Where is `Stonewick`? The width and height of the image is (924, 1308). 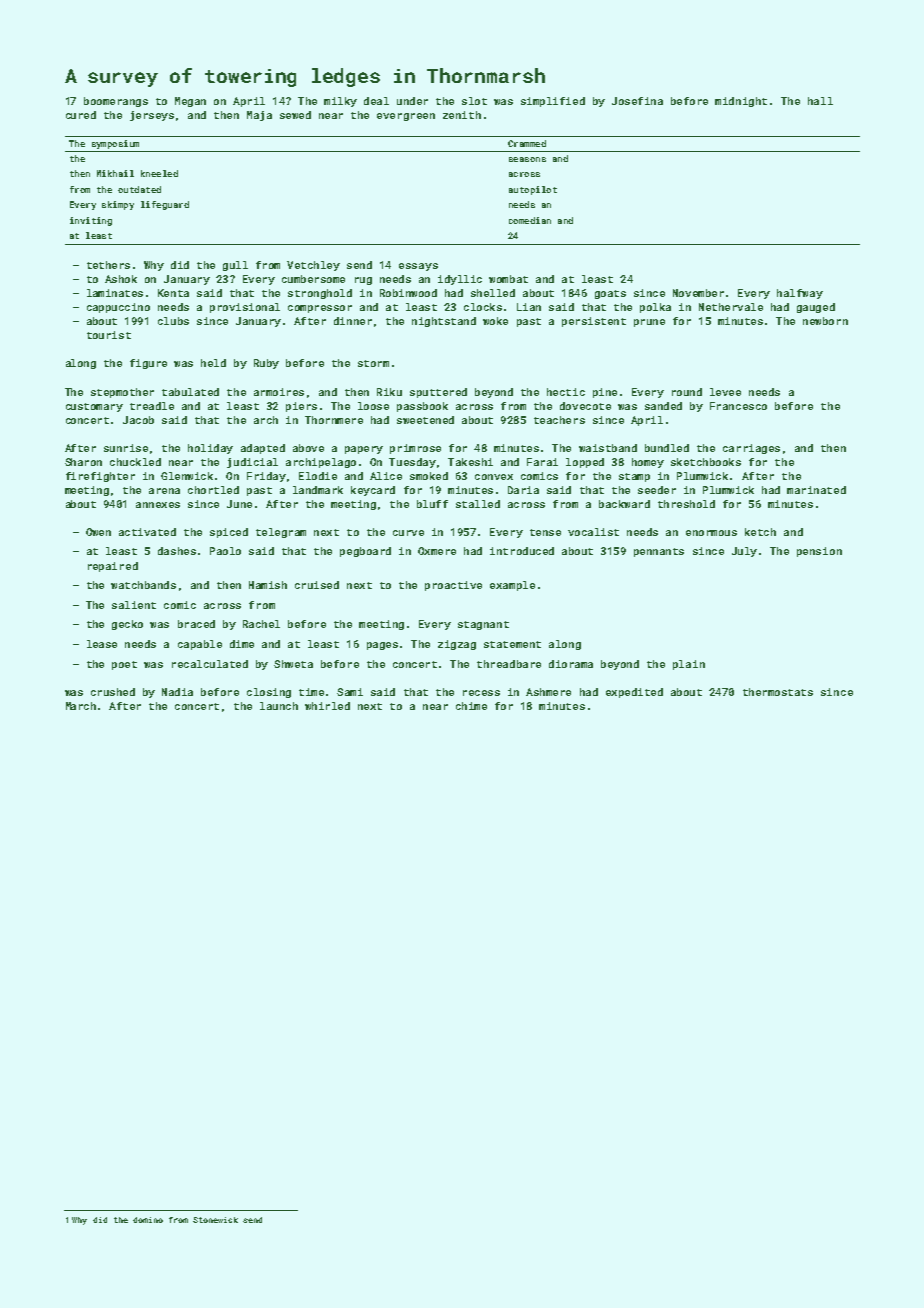
Stonewick is located at coordinates (215, 1220).
